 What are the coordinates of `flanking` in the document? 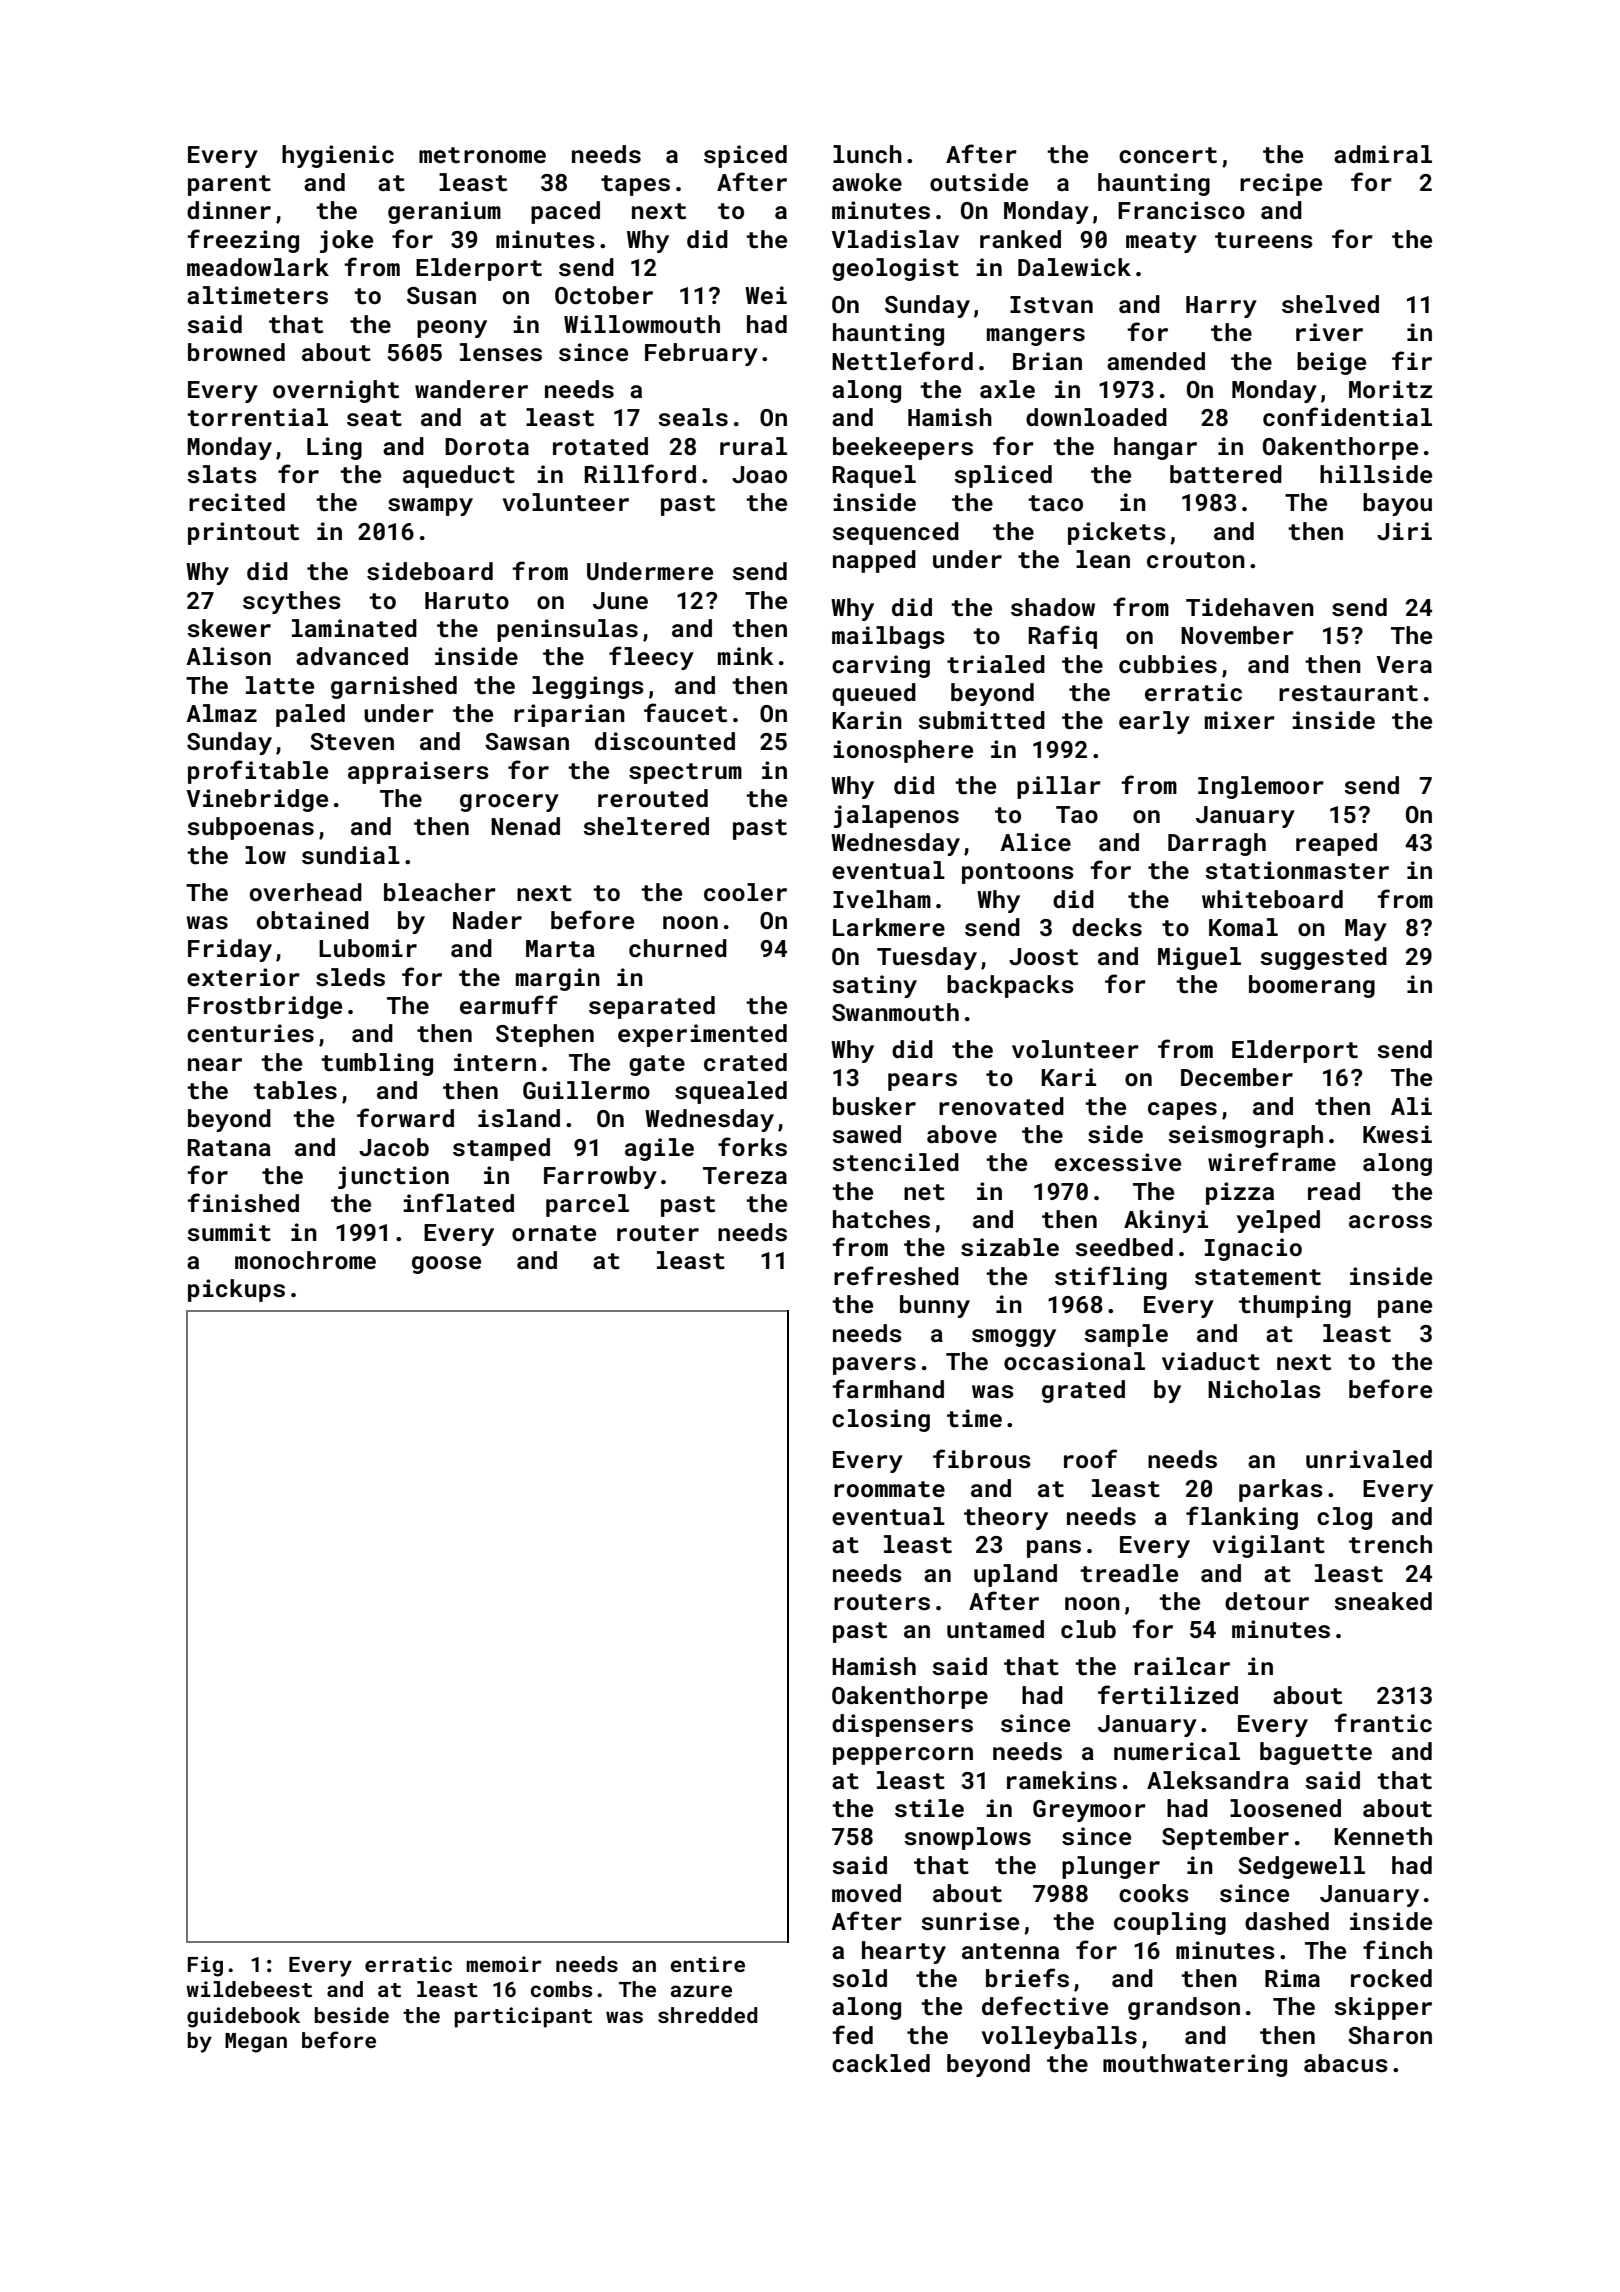 It's located at (1242, 1518).
